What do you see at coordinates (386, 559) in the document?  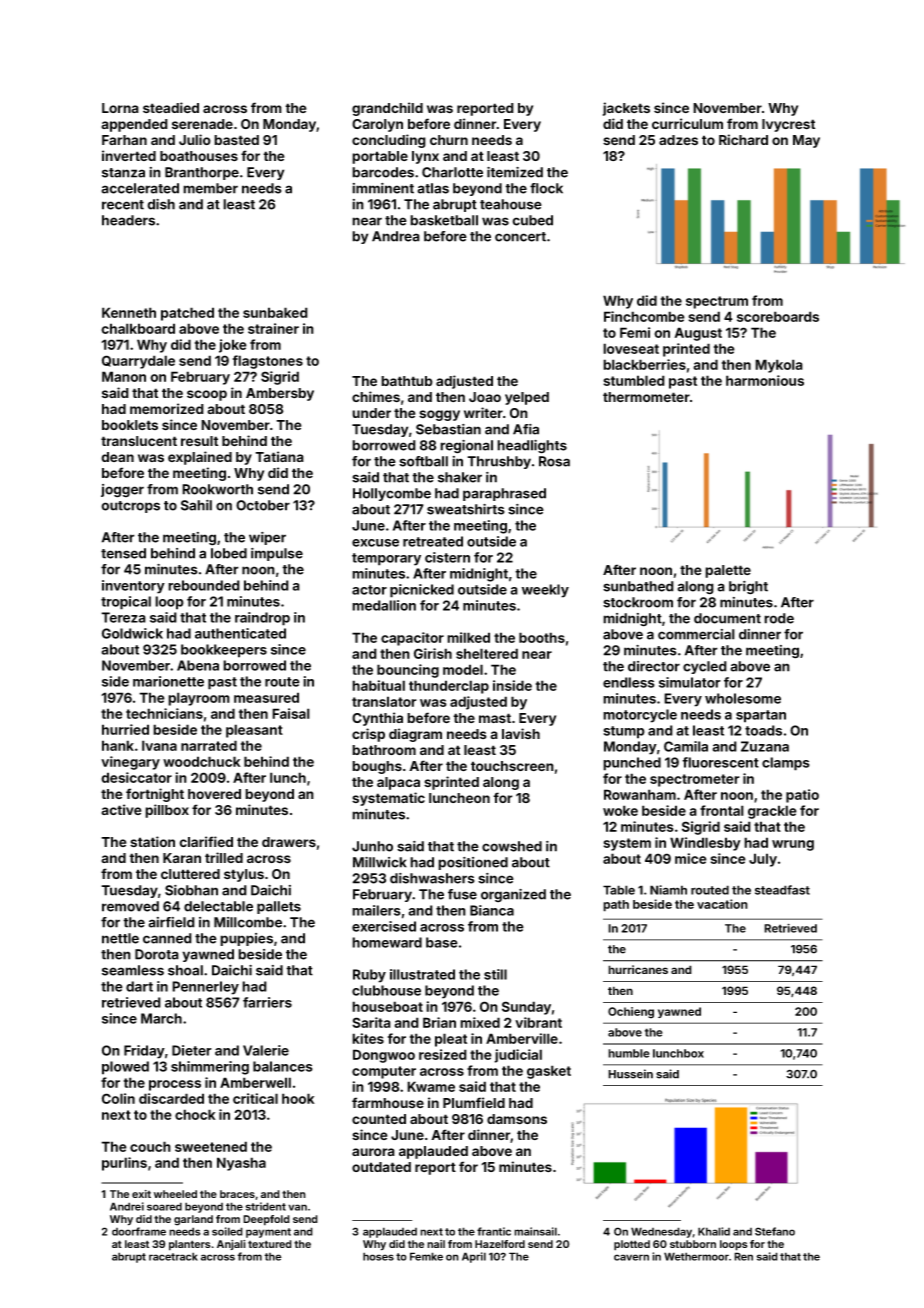 I see `temporary` at bounding box center [386, 559].
